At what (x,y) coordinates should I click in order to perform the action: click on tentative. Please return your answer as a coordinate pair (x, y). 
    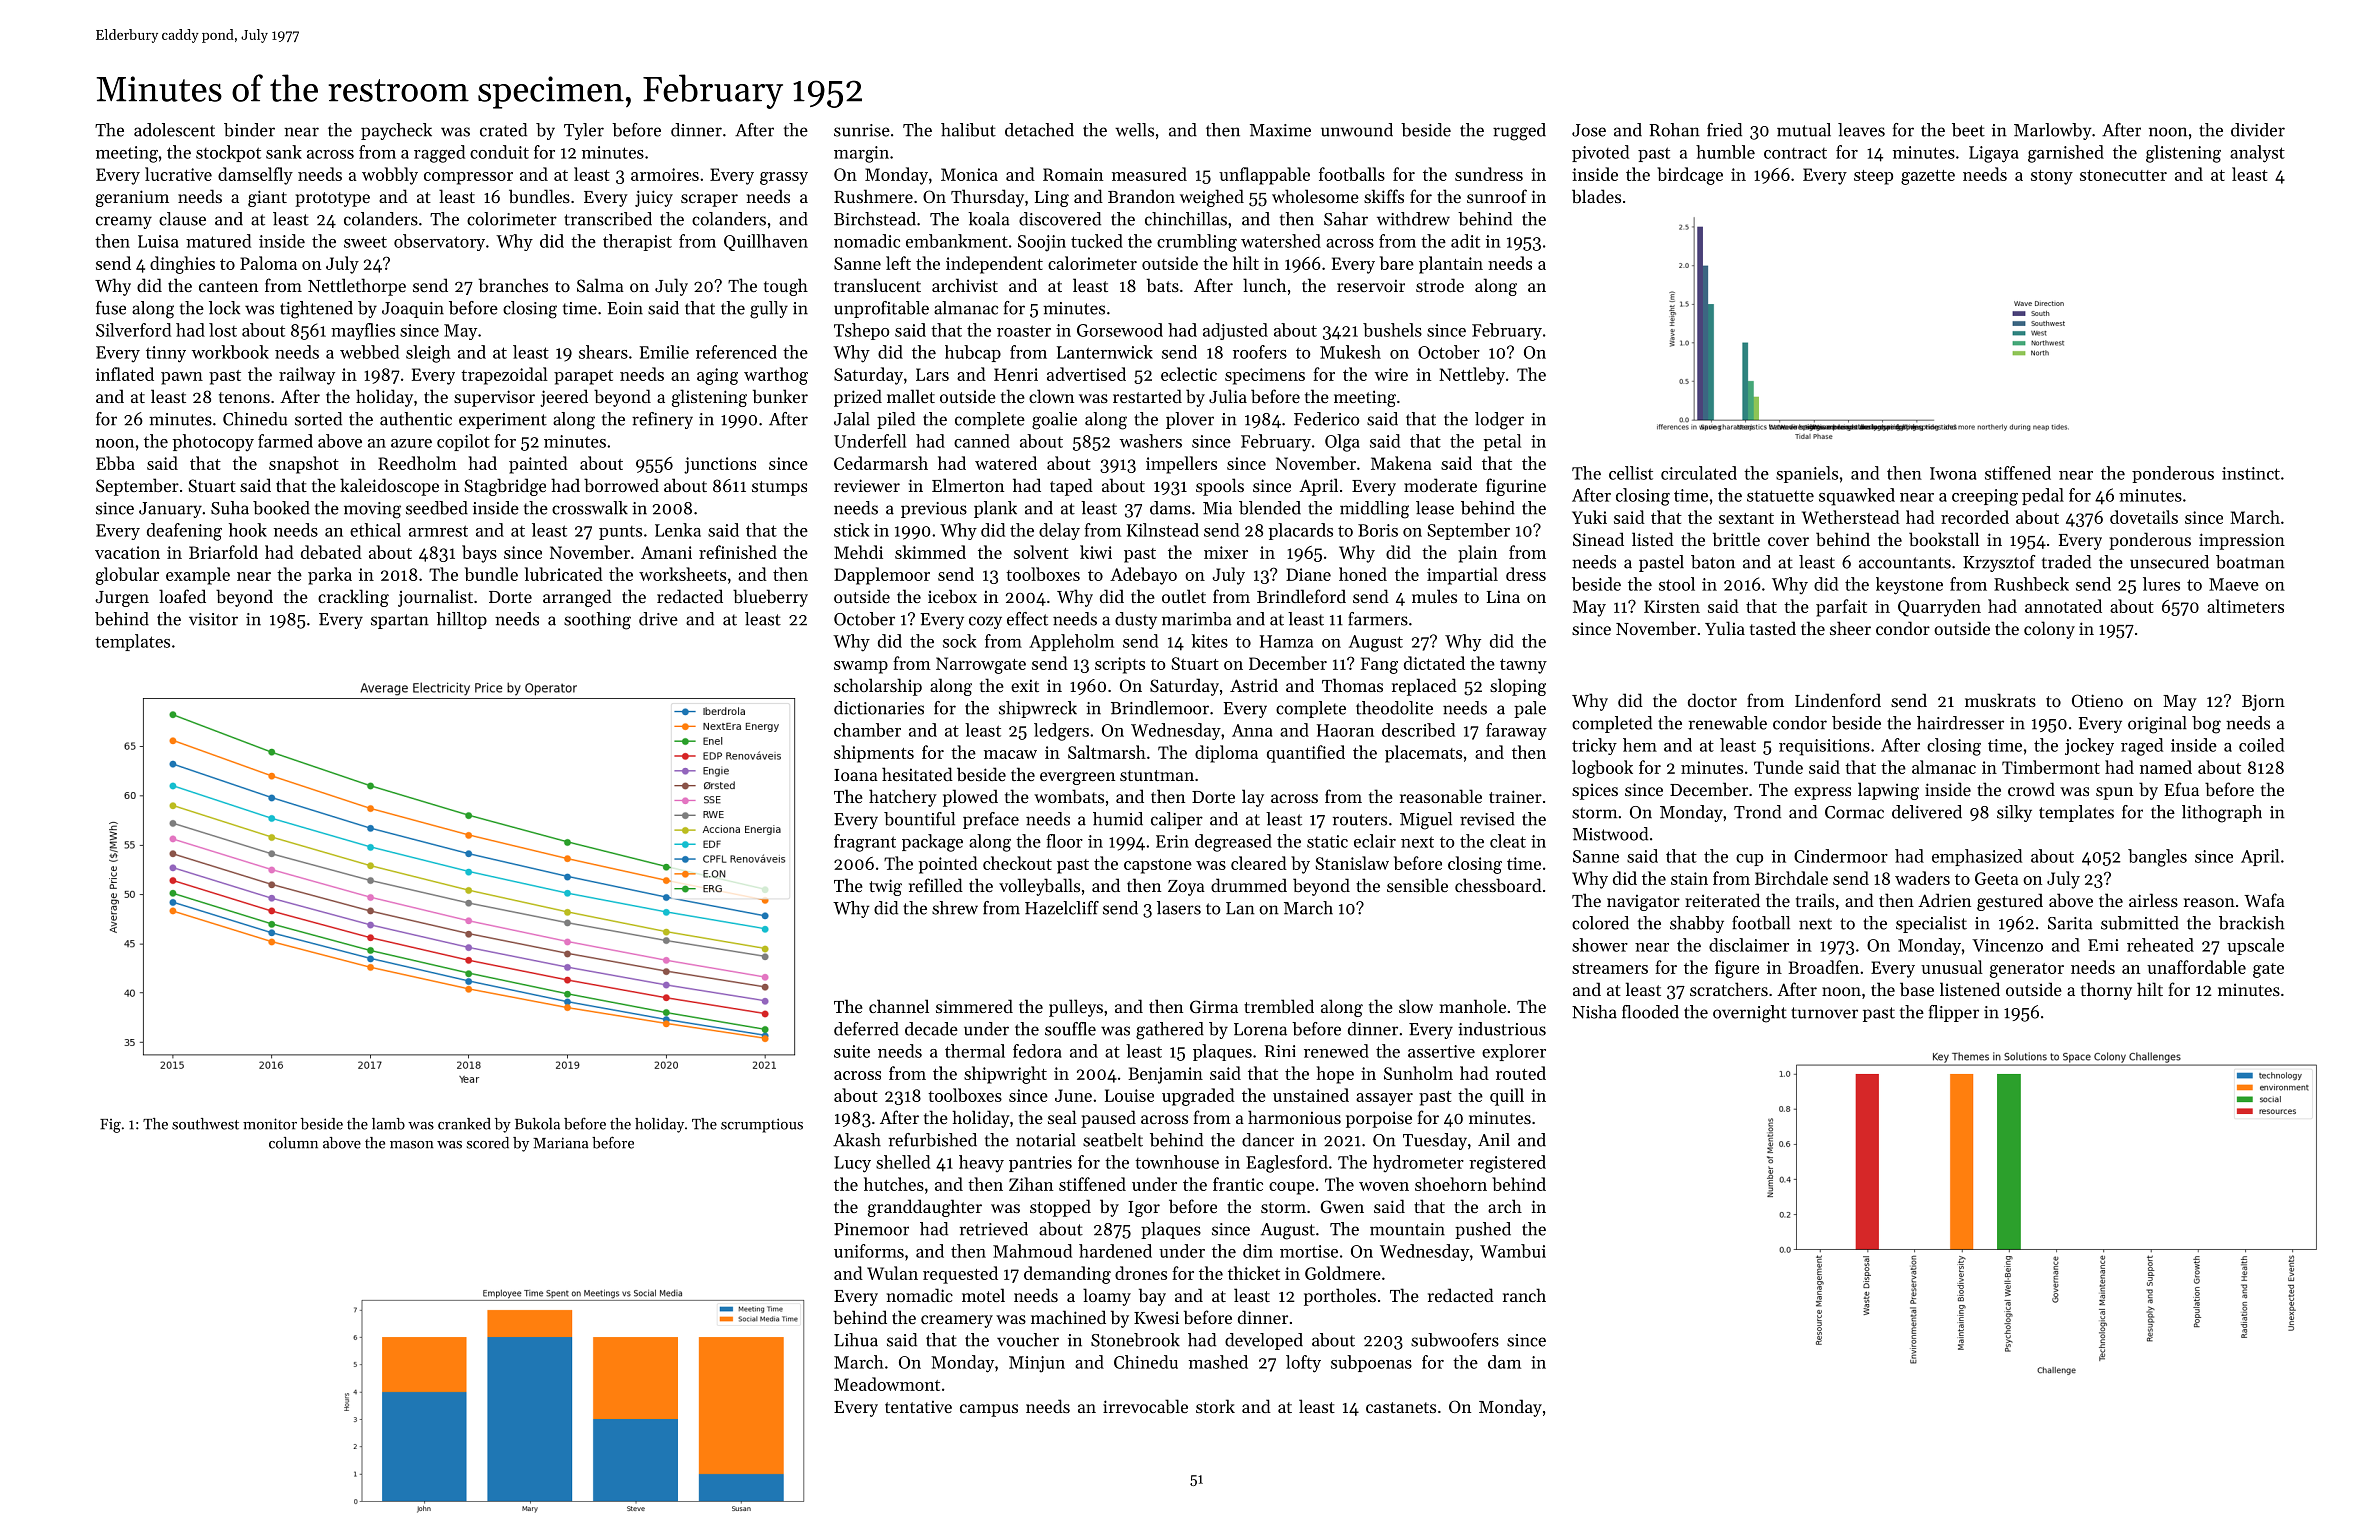
    Looking at the image, I should click on (918, 1406).
